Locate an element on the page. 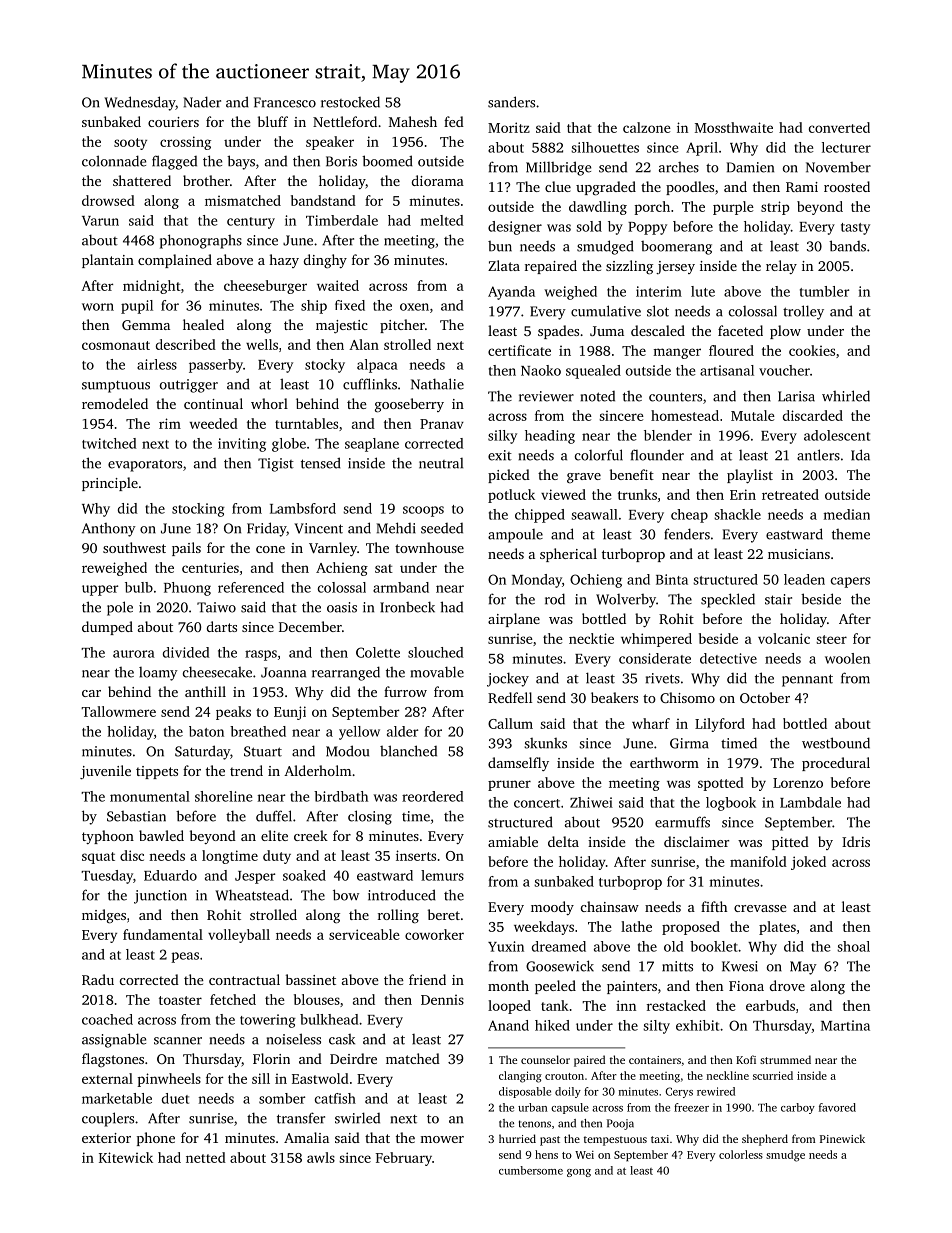  melted is located at coordinates (442, 220).
